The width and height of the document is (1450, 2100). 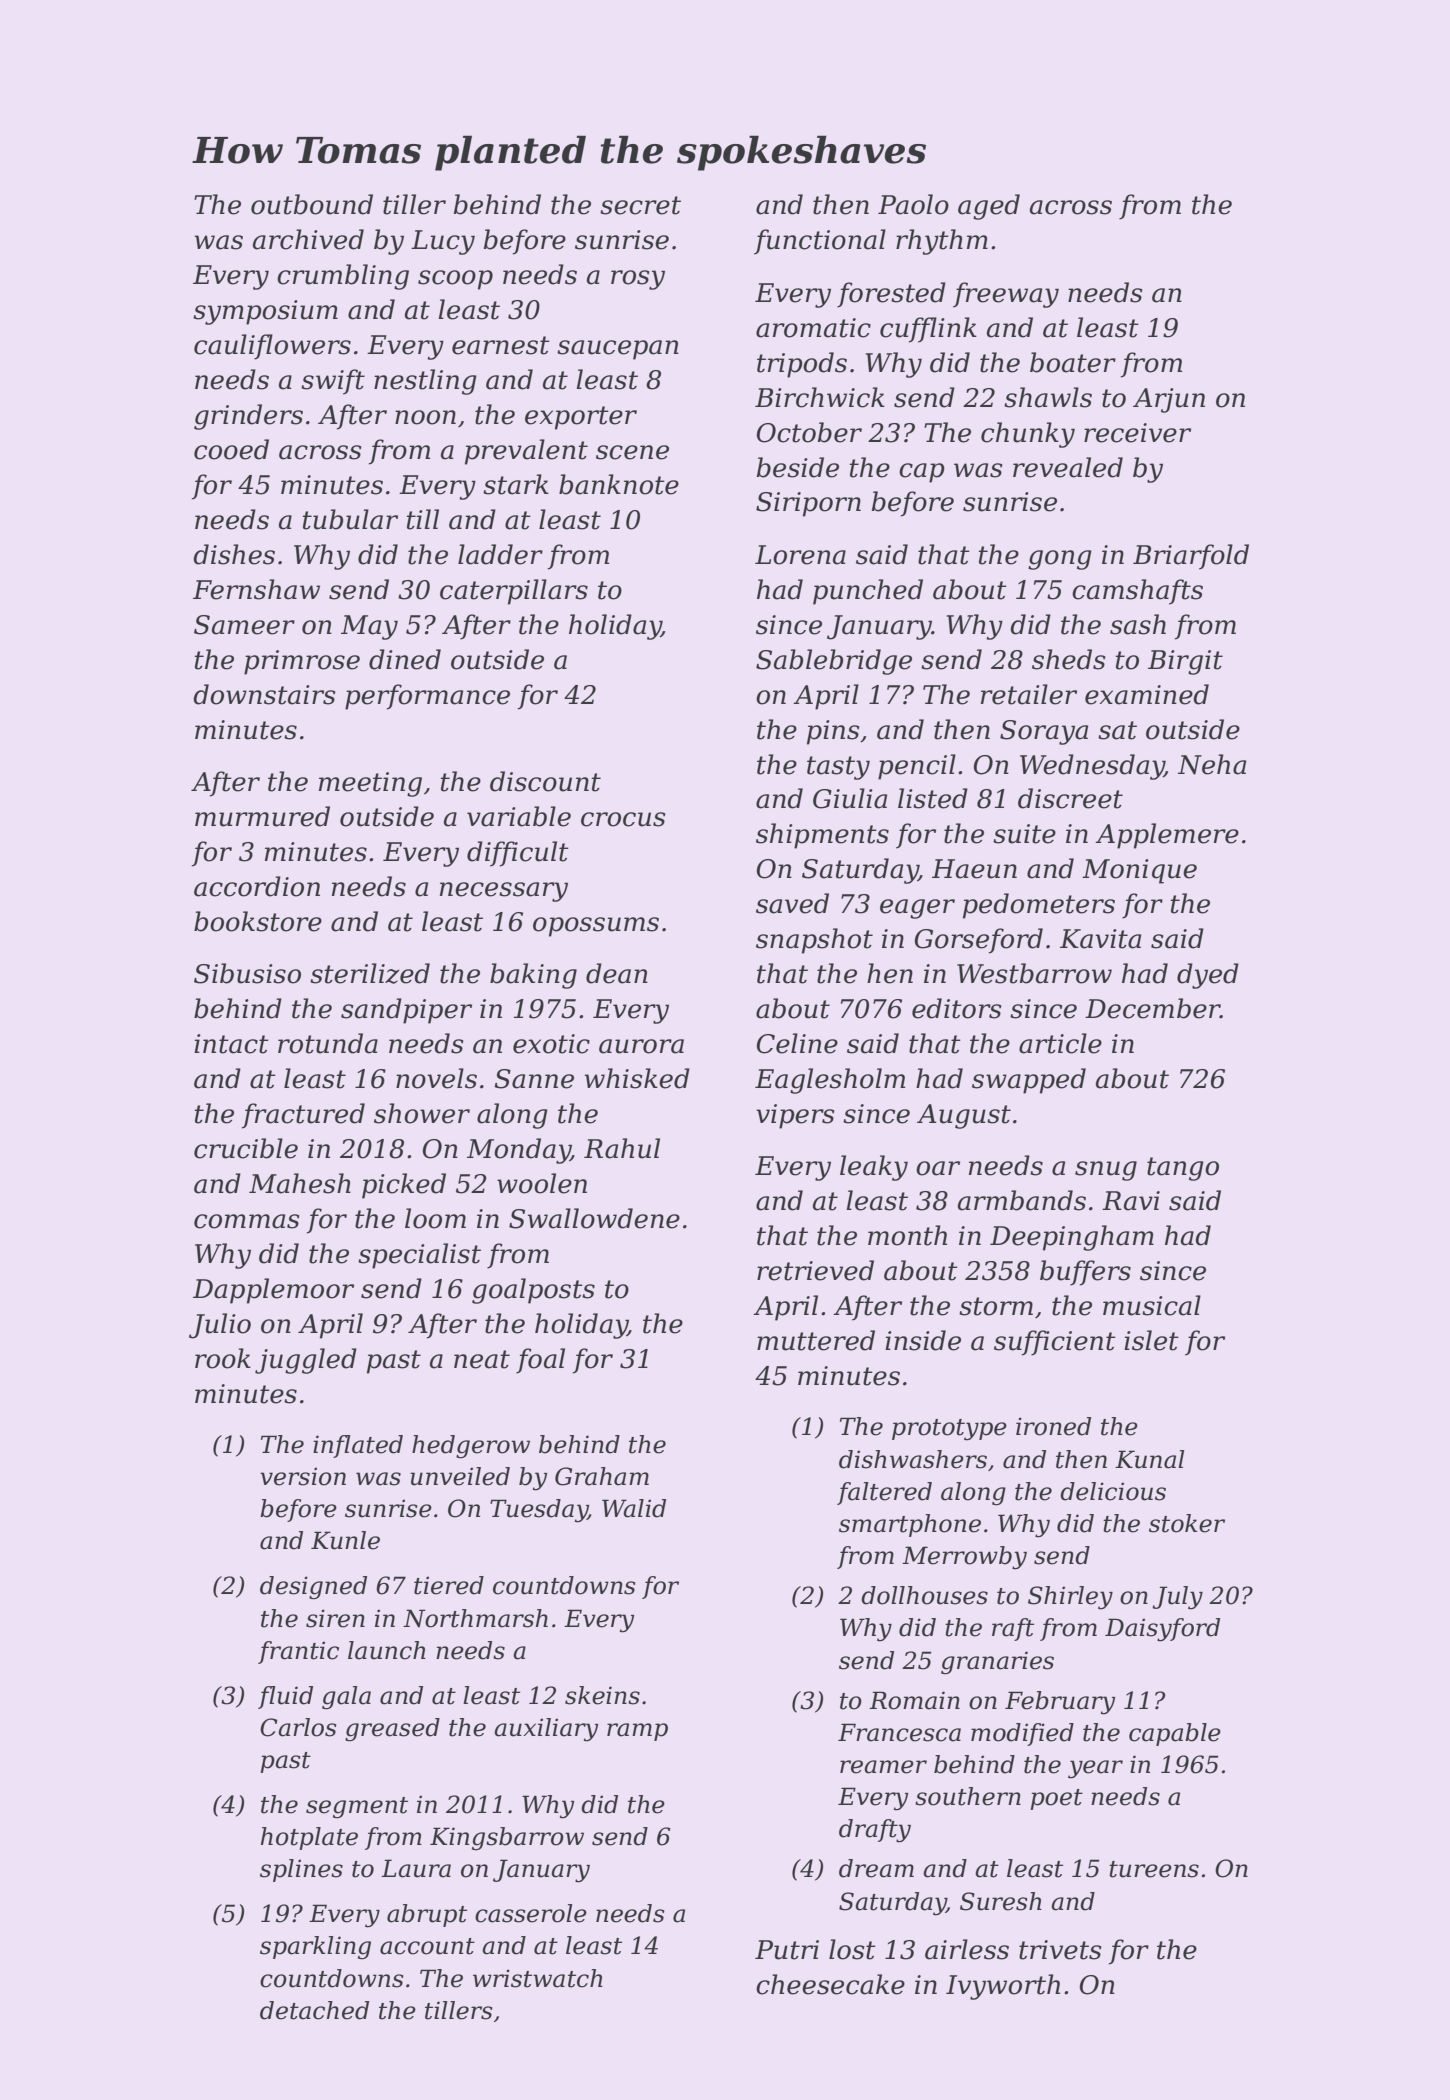 I want to click on detached, so click(x=314, y=2010).
